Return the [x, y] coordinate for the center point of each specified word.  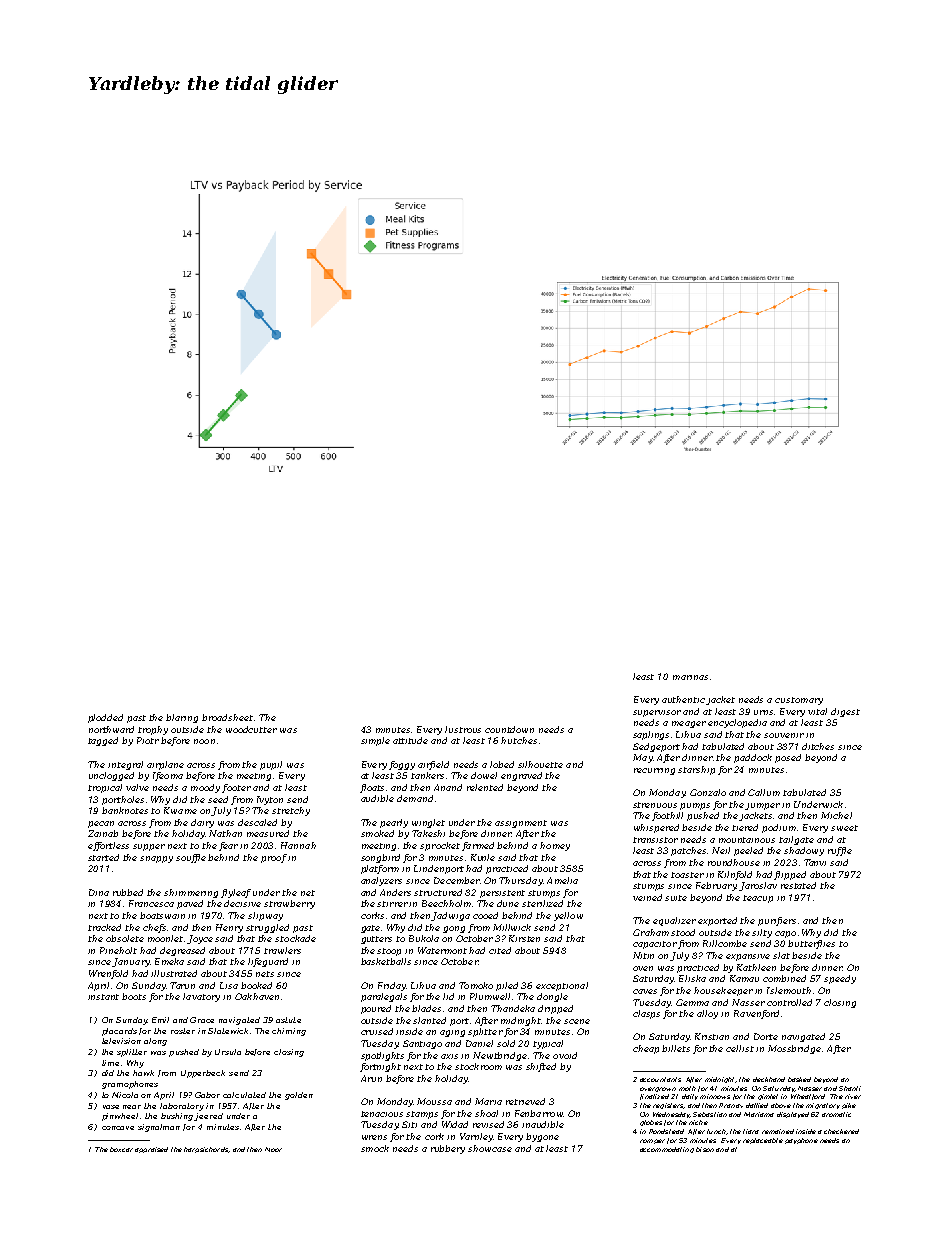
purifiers [777, 921]
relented [485, 787]
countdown [509, 729]
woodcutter [251, 729]
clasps [646, 1014]
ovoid [565, 1055]
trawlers [282, 950]
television [121, 1041]
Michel [836, 815]
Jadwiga [451, 916]
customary [799, 701]
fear [228, 846]
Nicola [125, 1095]
